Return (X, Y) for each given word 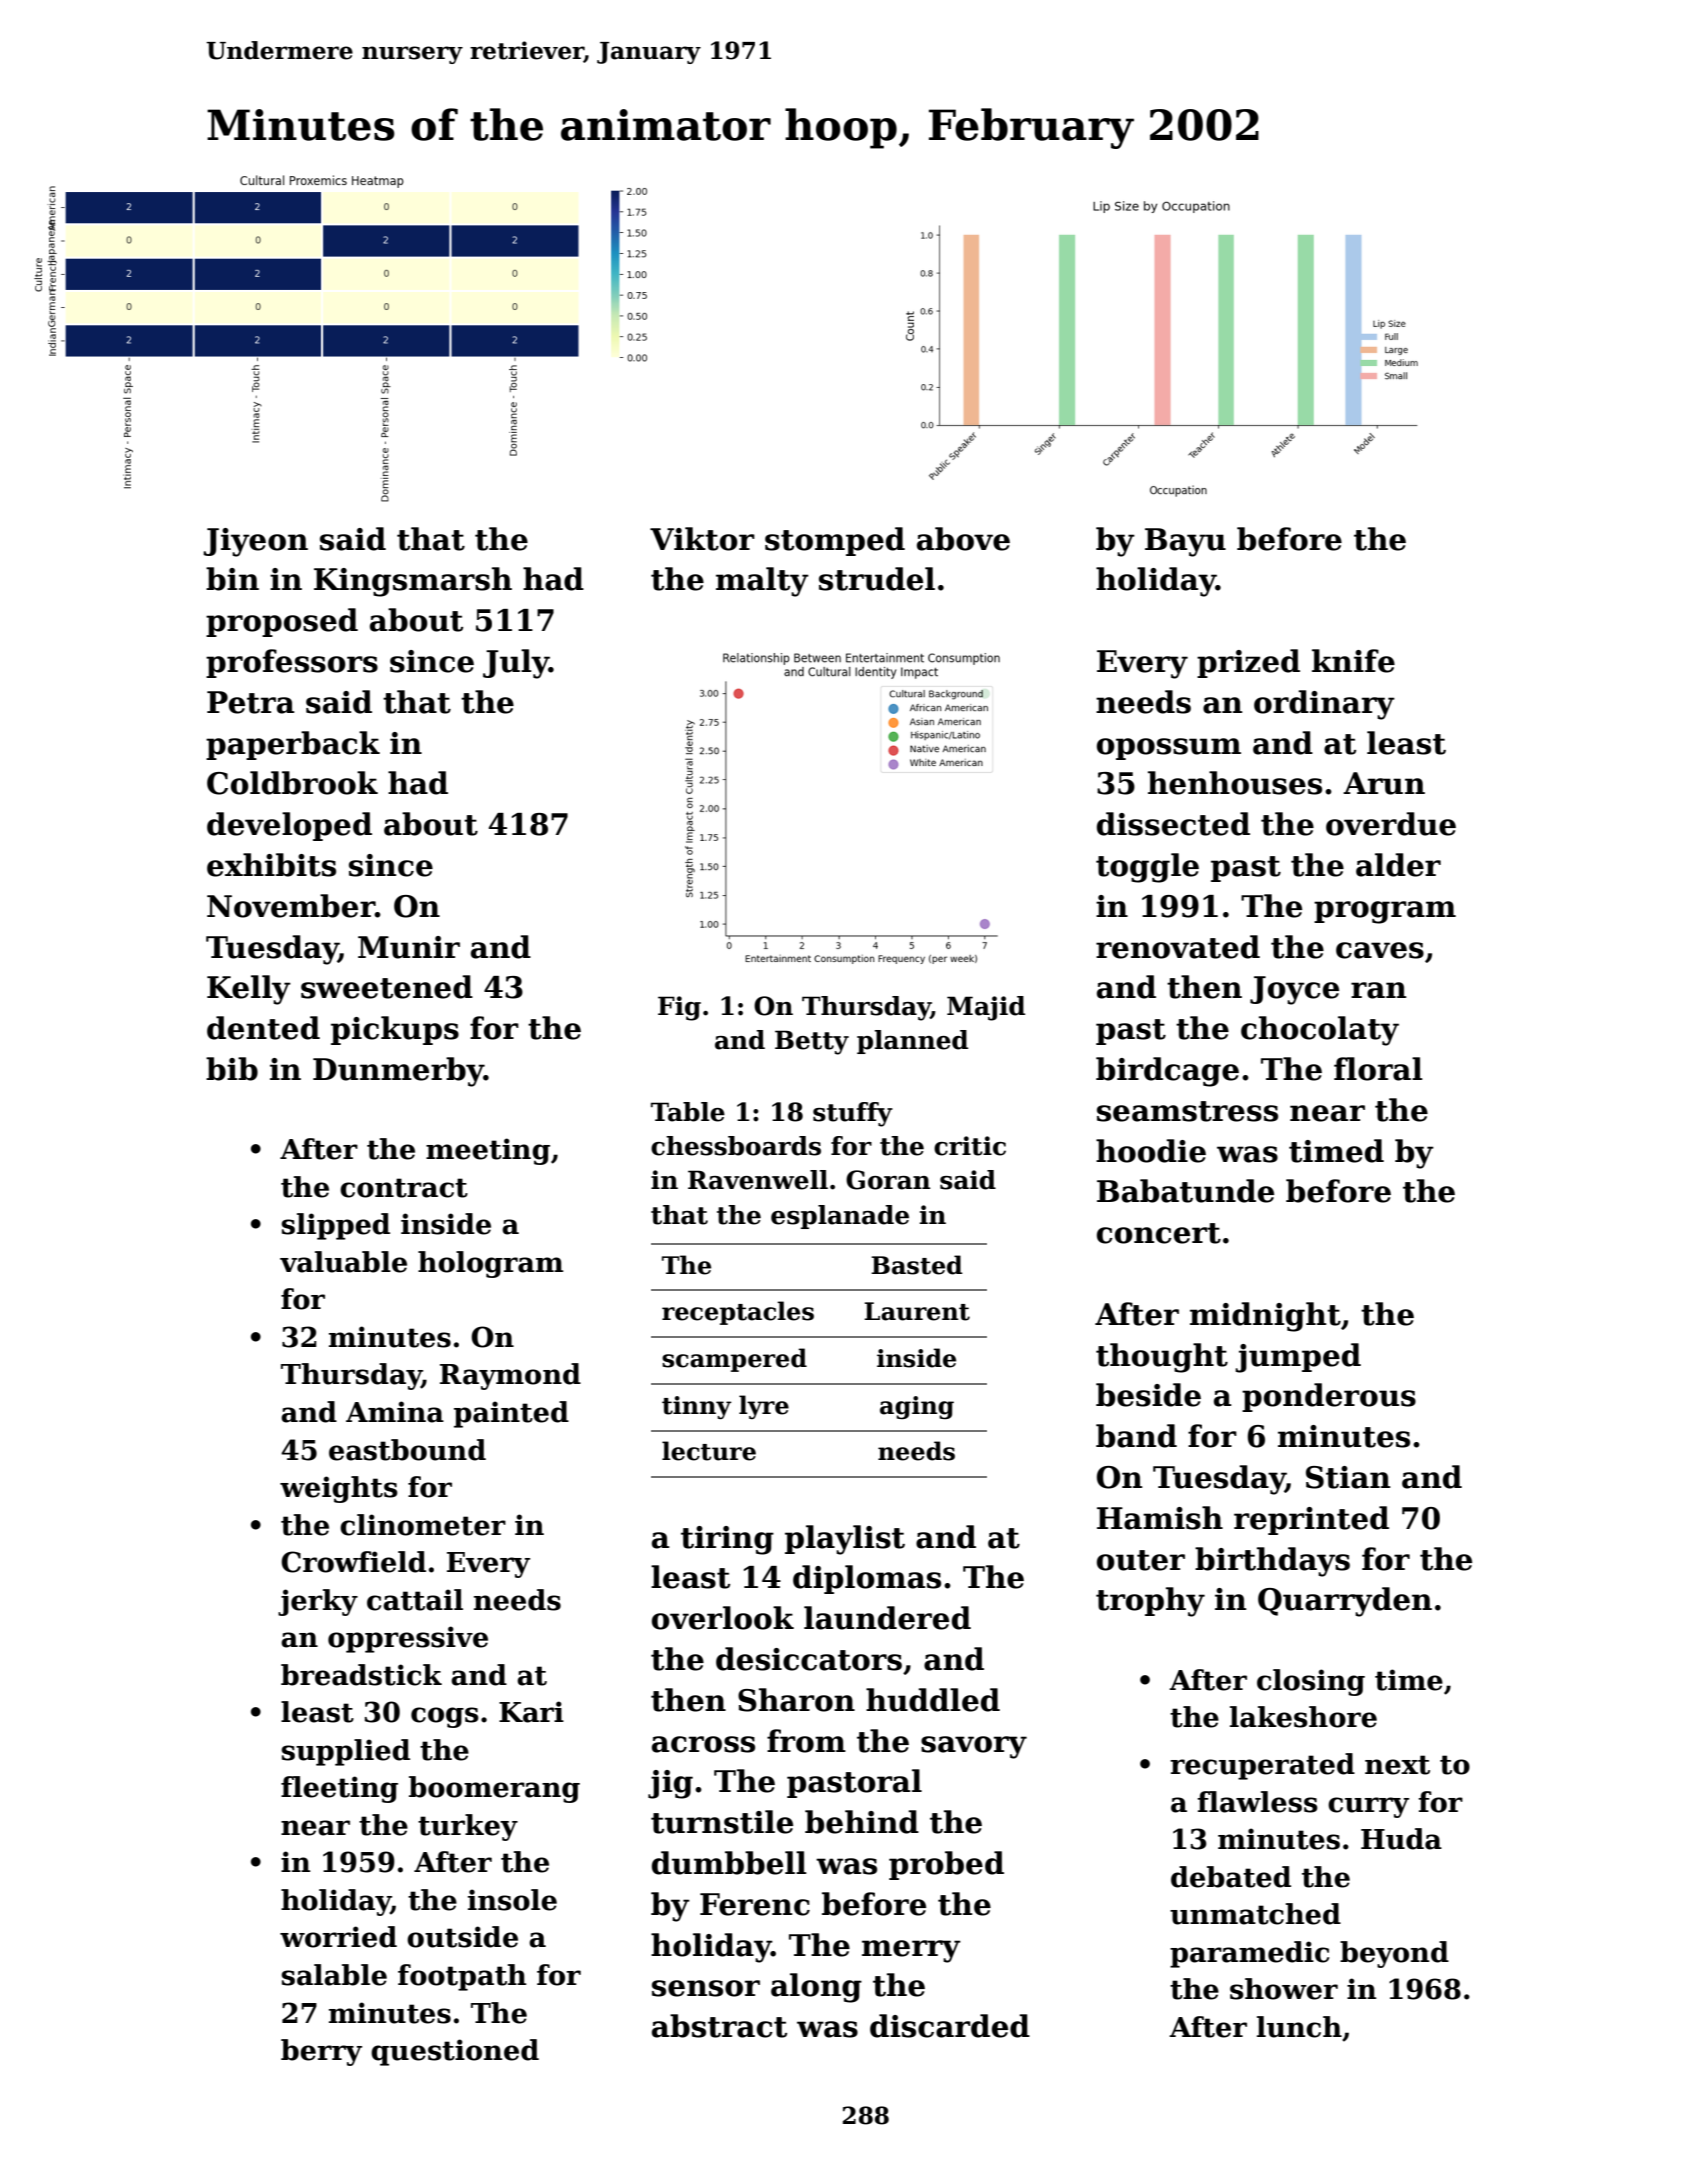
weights (339, 1489)
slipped (336, 1226)
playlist (845, 1540)
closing (1311, 1682)
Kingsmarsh (413, 582)
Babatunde (1185, 1191)
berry (321, 2052)
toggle (1147, 868)
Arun (1384, 783)
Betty (812, 1042)
